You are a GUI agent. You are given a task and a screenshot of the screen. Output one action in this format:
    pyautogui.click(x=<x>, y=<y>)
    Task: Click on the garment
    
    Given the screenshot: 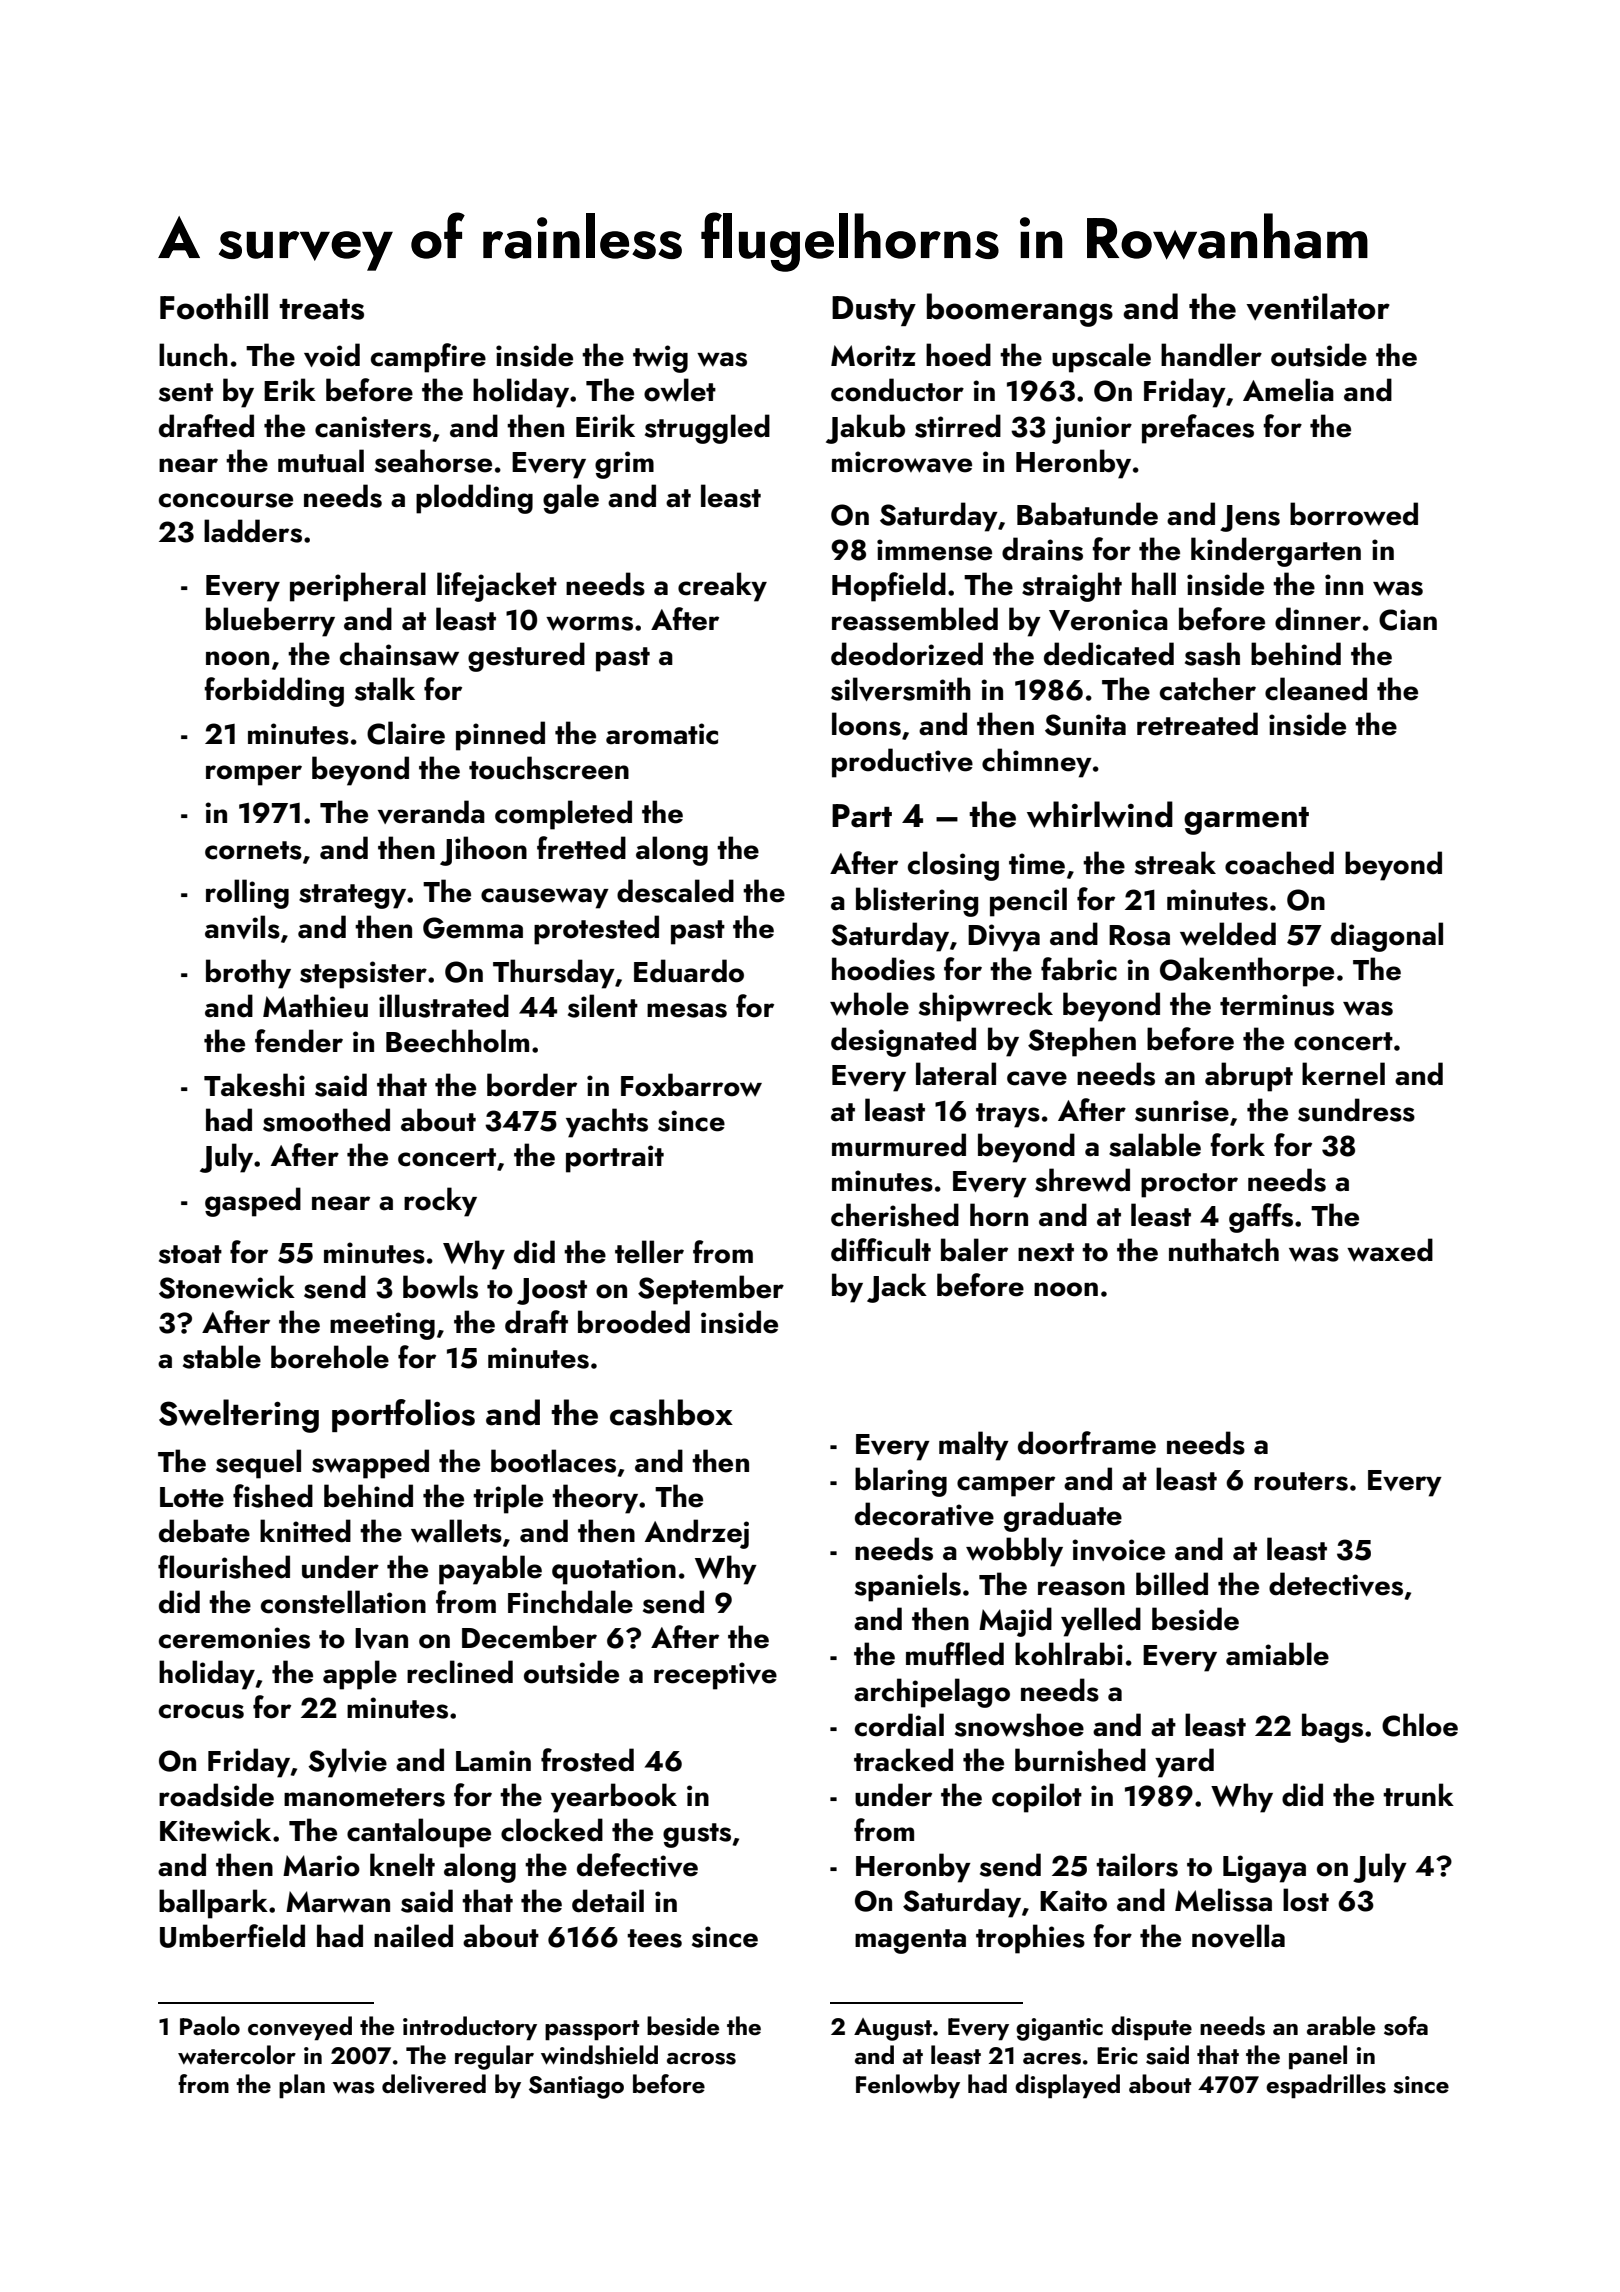 What is the action you would take?
    pyautogui.click(x=1246, y=821)
